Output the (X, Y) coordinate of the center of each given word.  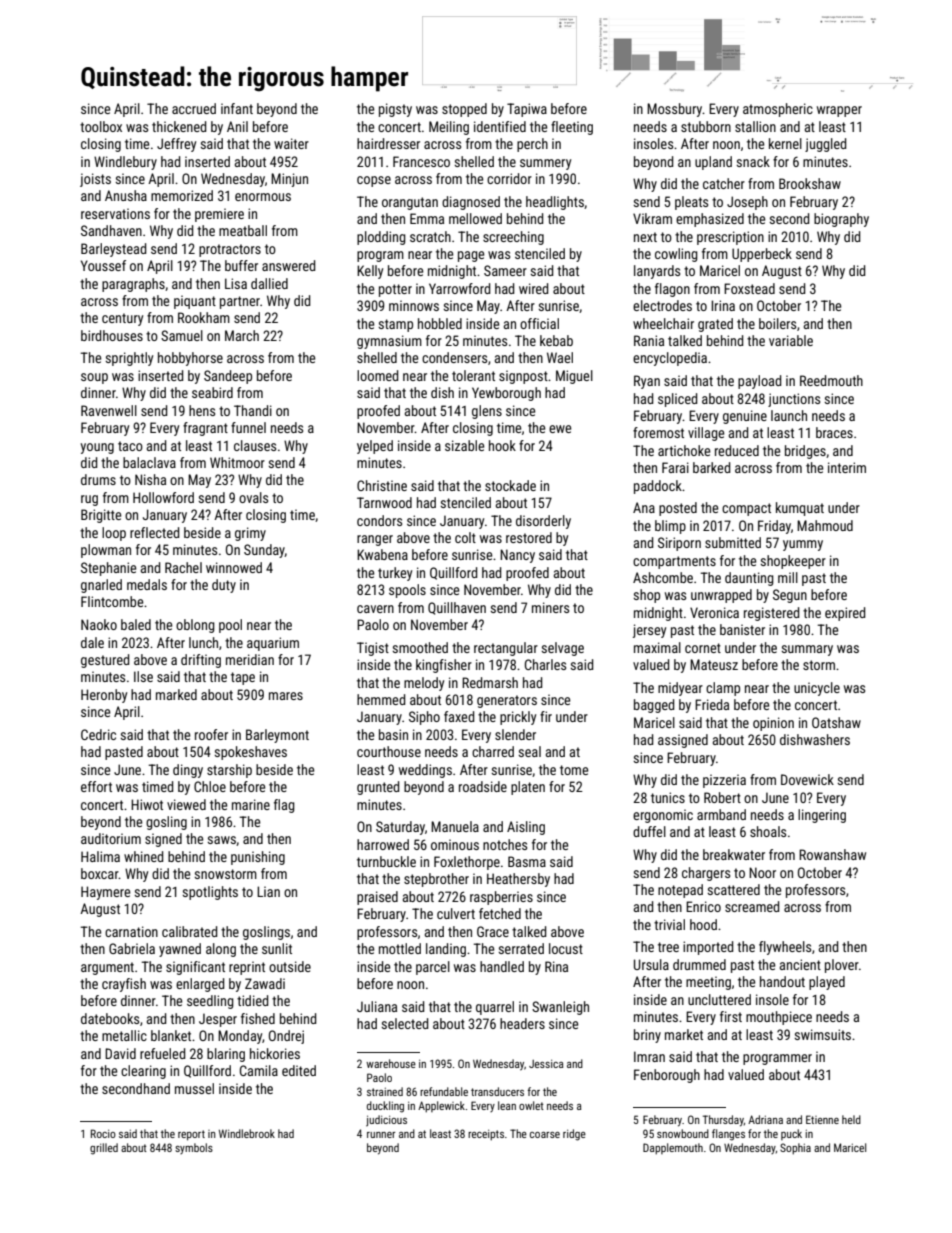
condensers (454, 357)
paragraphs (133, 285)
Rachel (183, 567)
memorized (182, 195)
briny (647, 1036)
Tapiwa (527, 110)
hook (502, 445)
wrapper (839, 111)
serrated (521, 948)
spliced (677, 400)
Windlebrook (247, 1133)
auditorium (111, 838)
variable (791, 340)
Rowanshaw (832, 854)
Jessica (546, 1063)
